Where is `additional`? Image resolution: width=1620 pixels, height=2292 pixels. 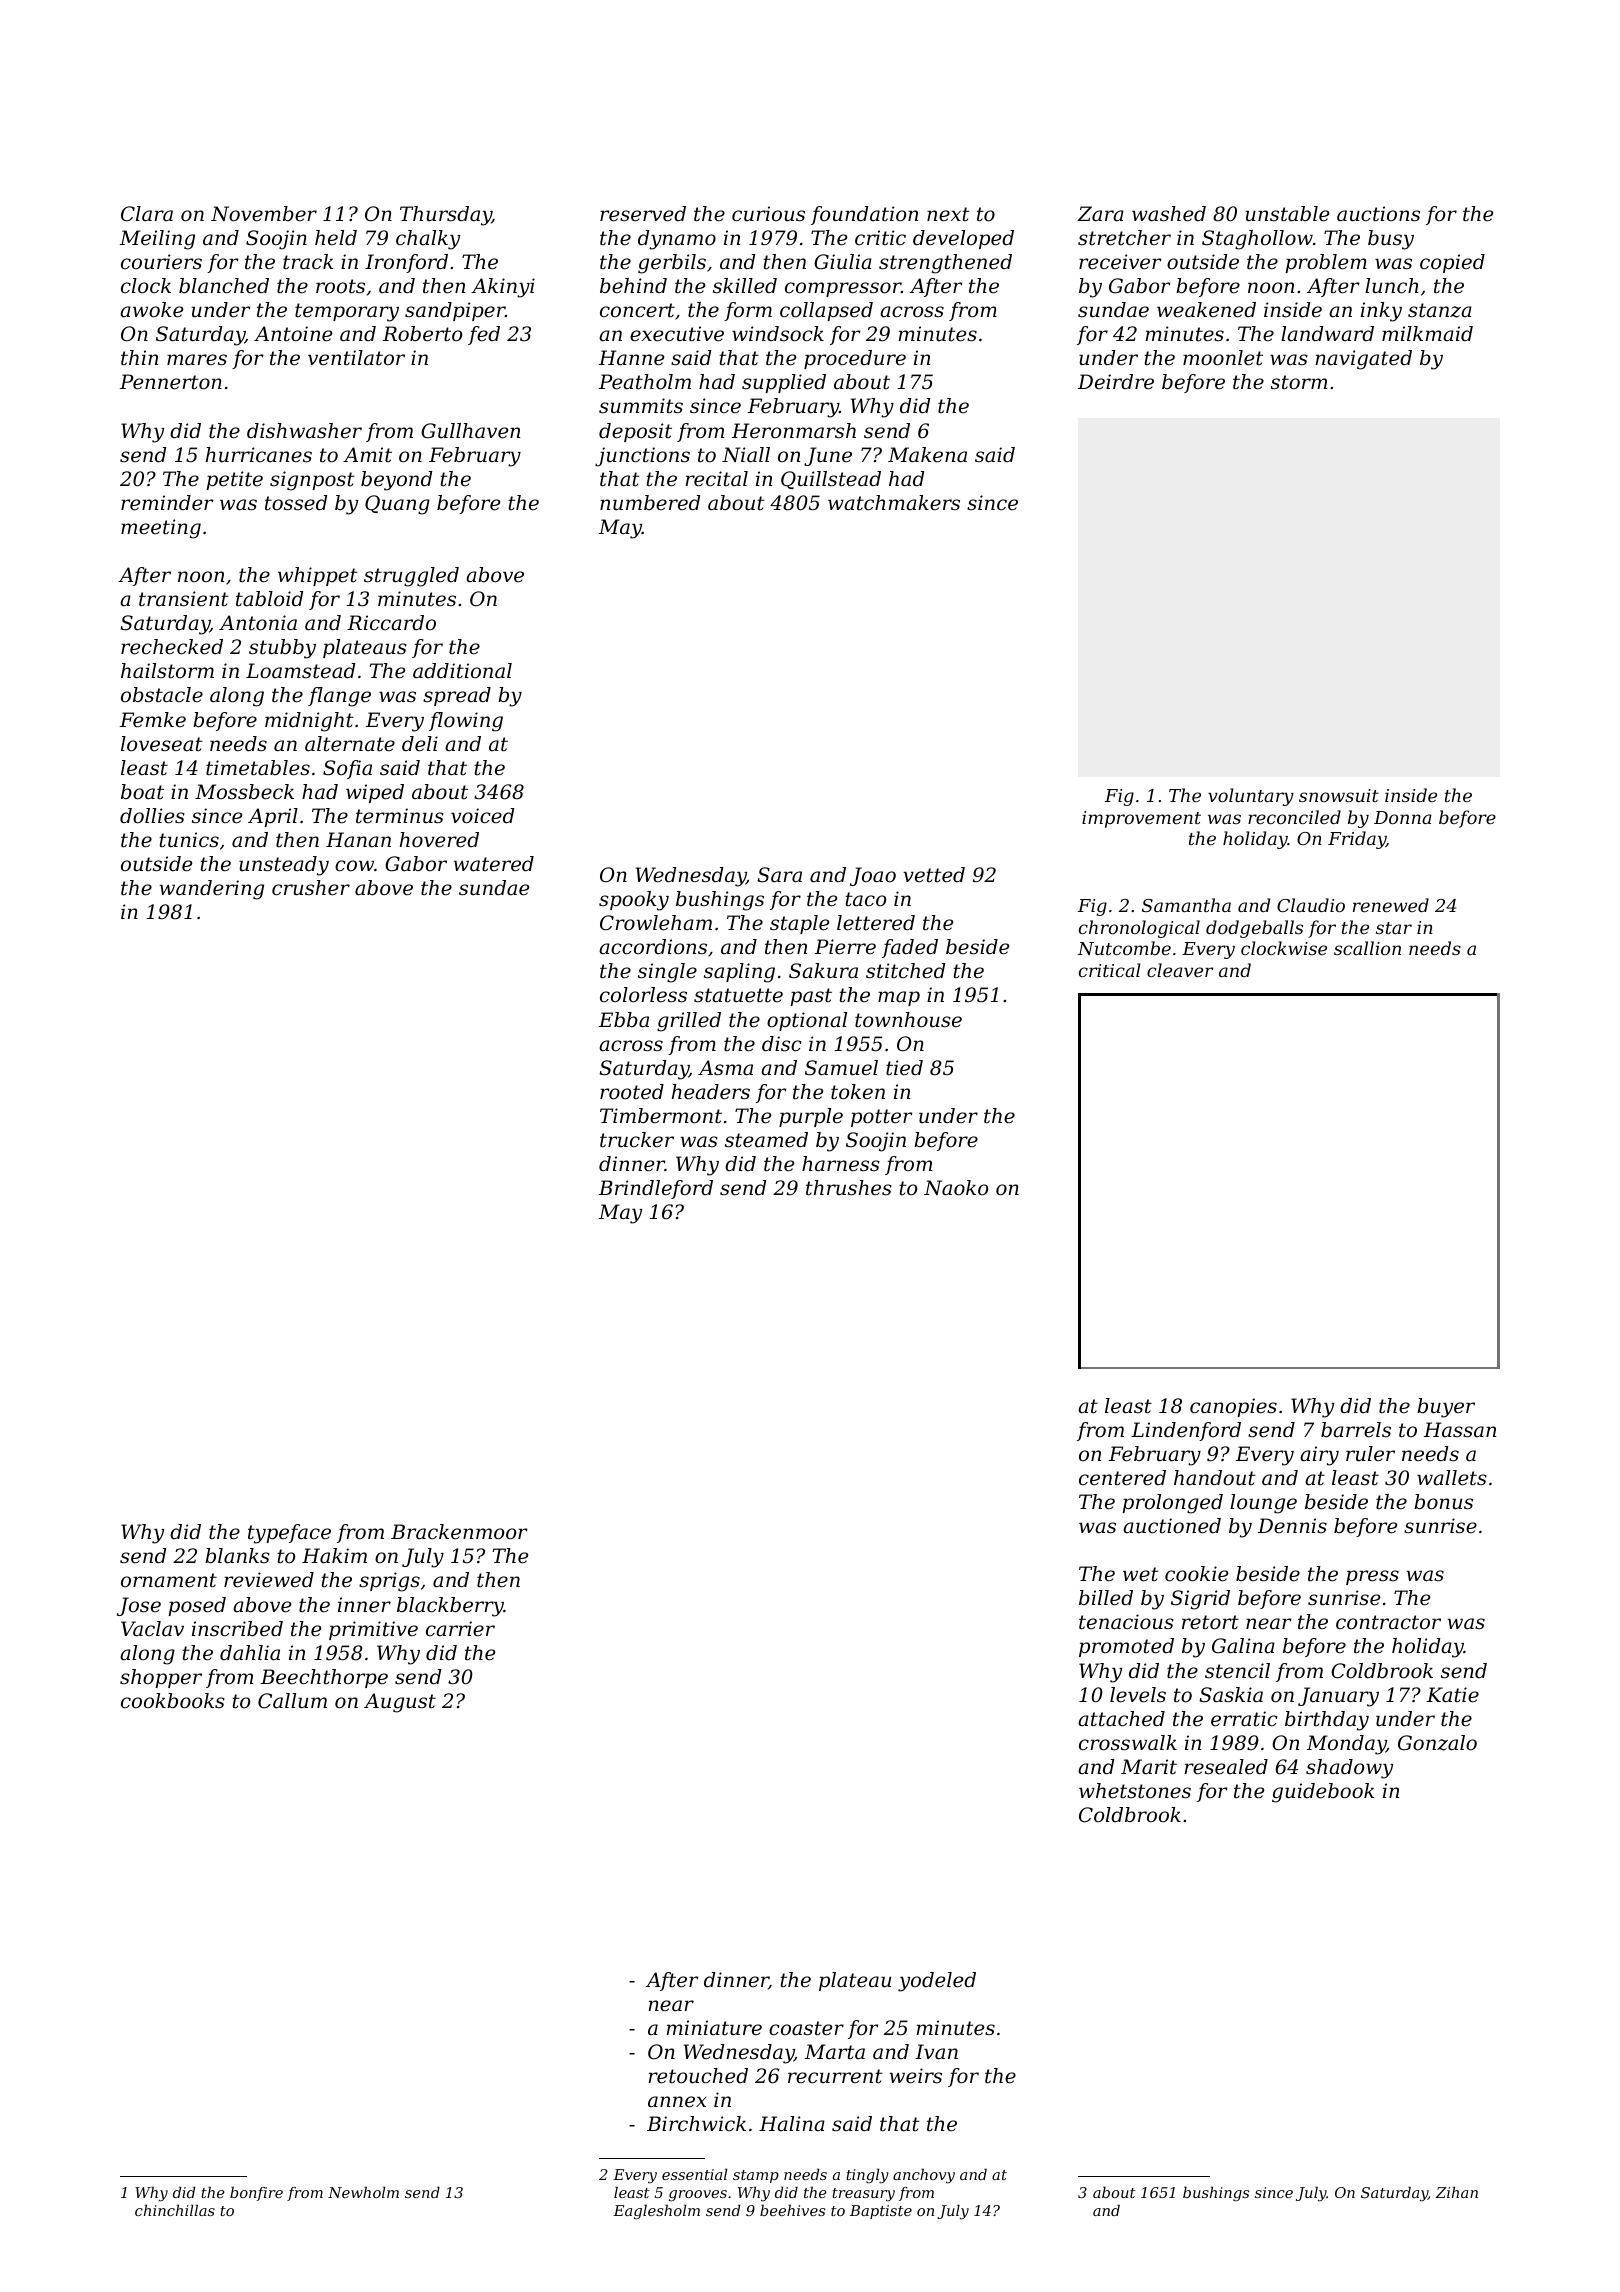 additional is located at coordinates (462, 671).
